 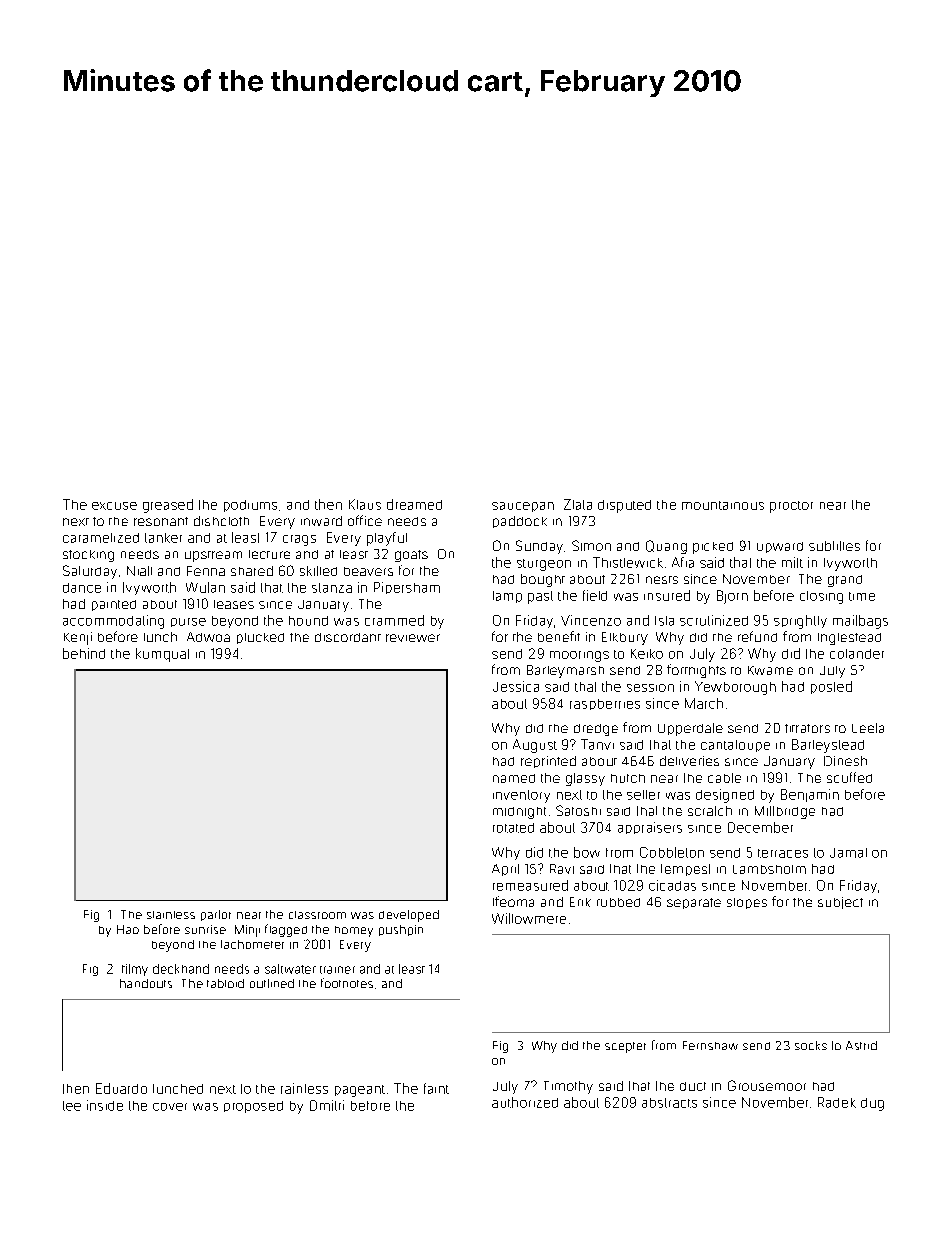 I want to click on tee, so click(x=72, y=1106).
